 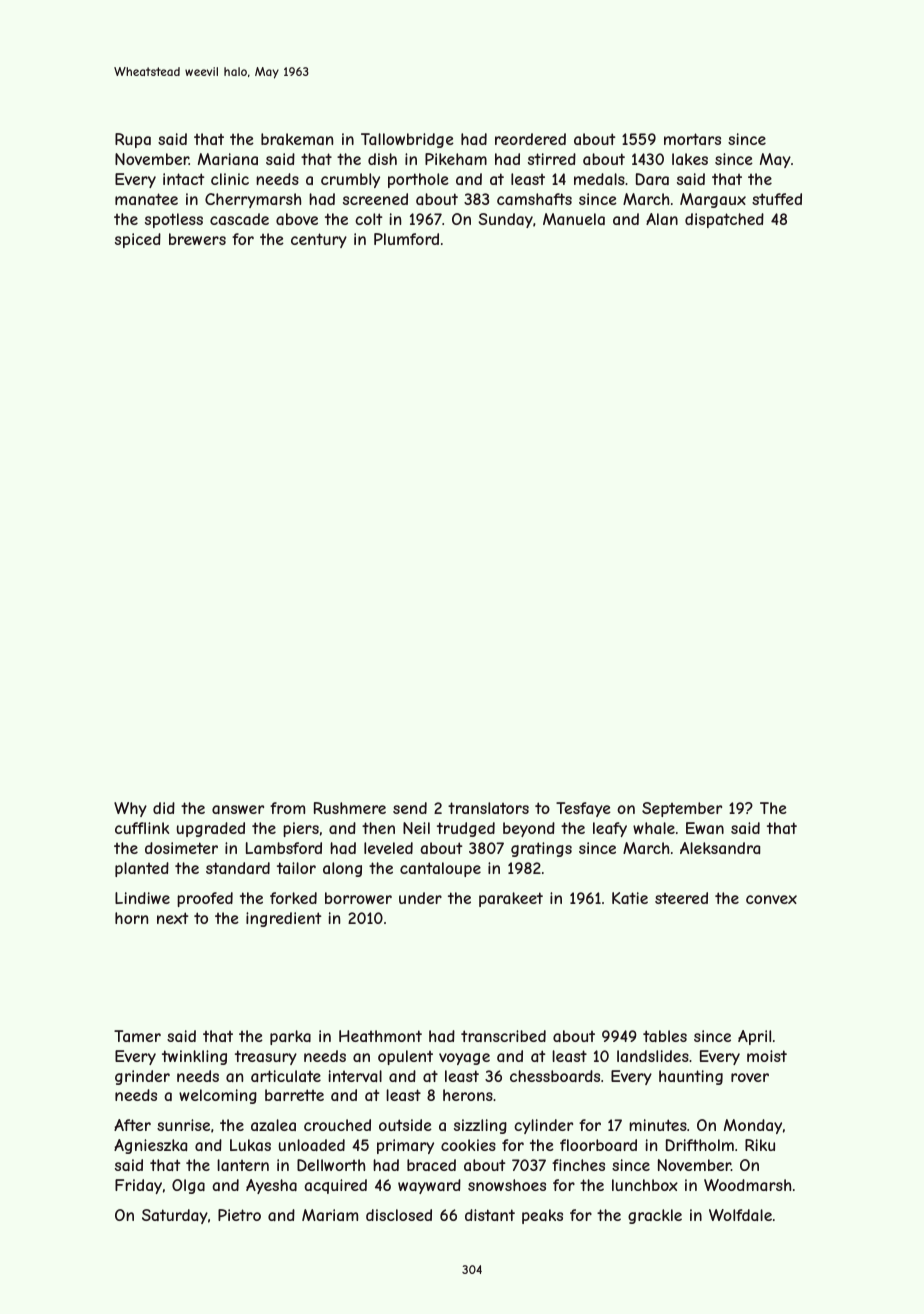 What do you see at coordinates (319, 240) in the document?
I see `century` at bounding box center [319, 240].
